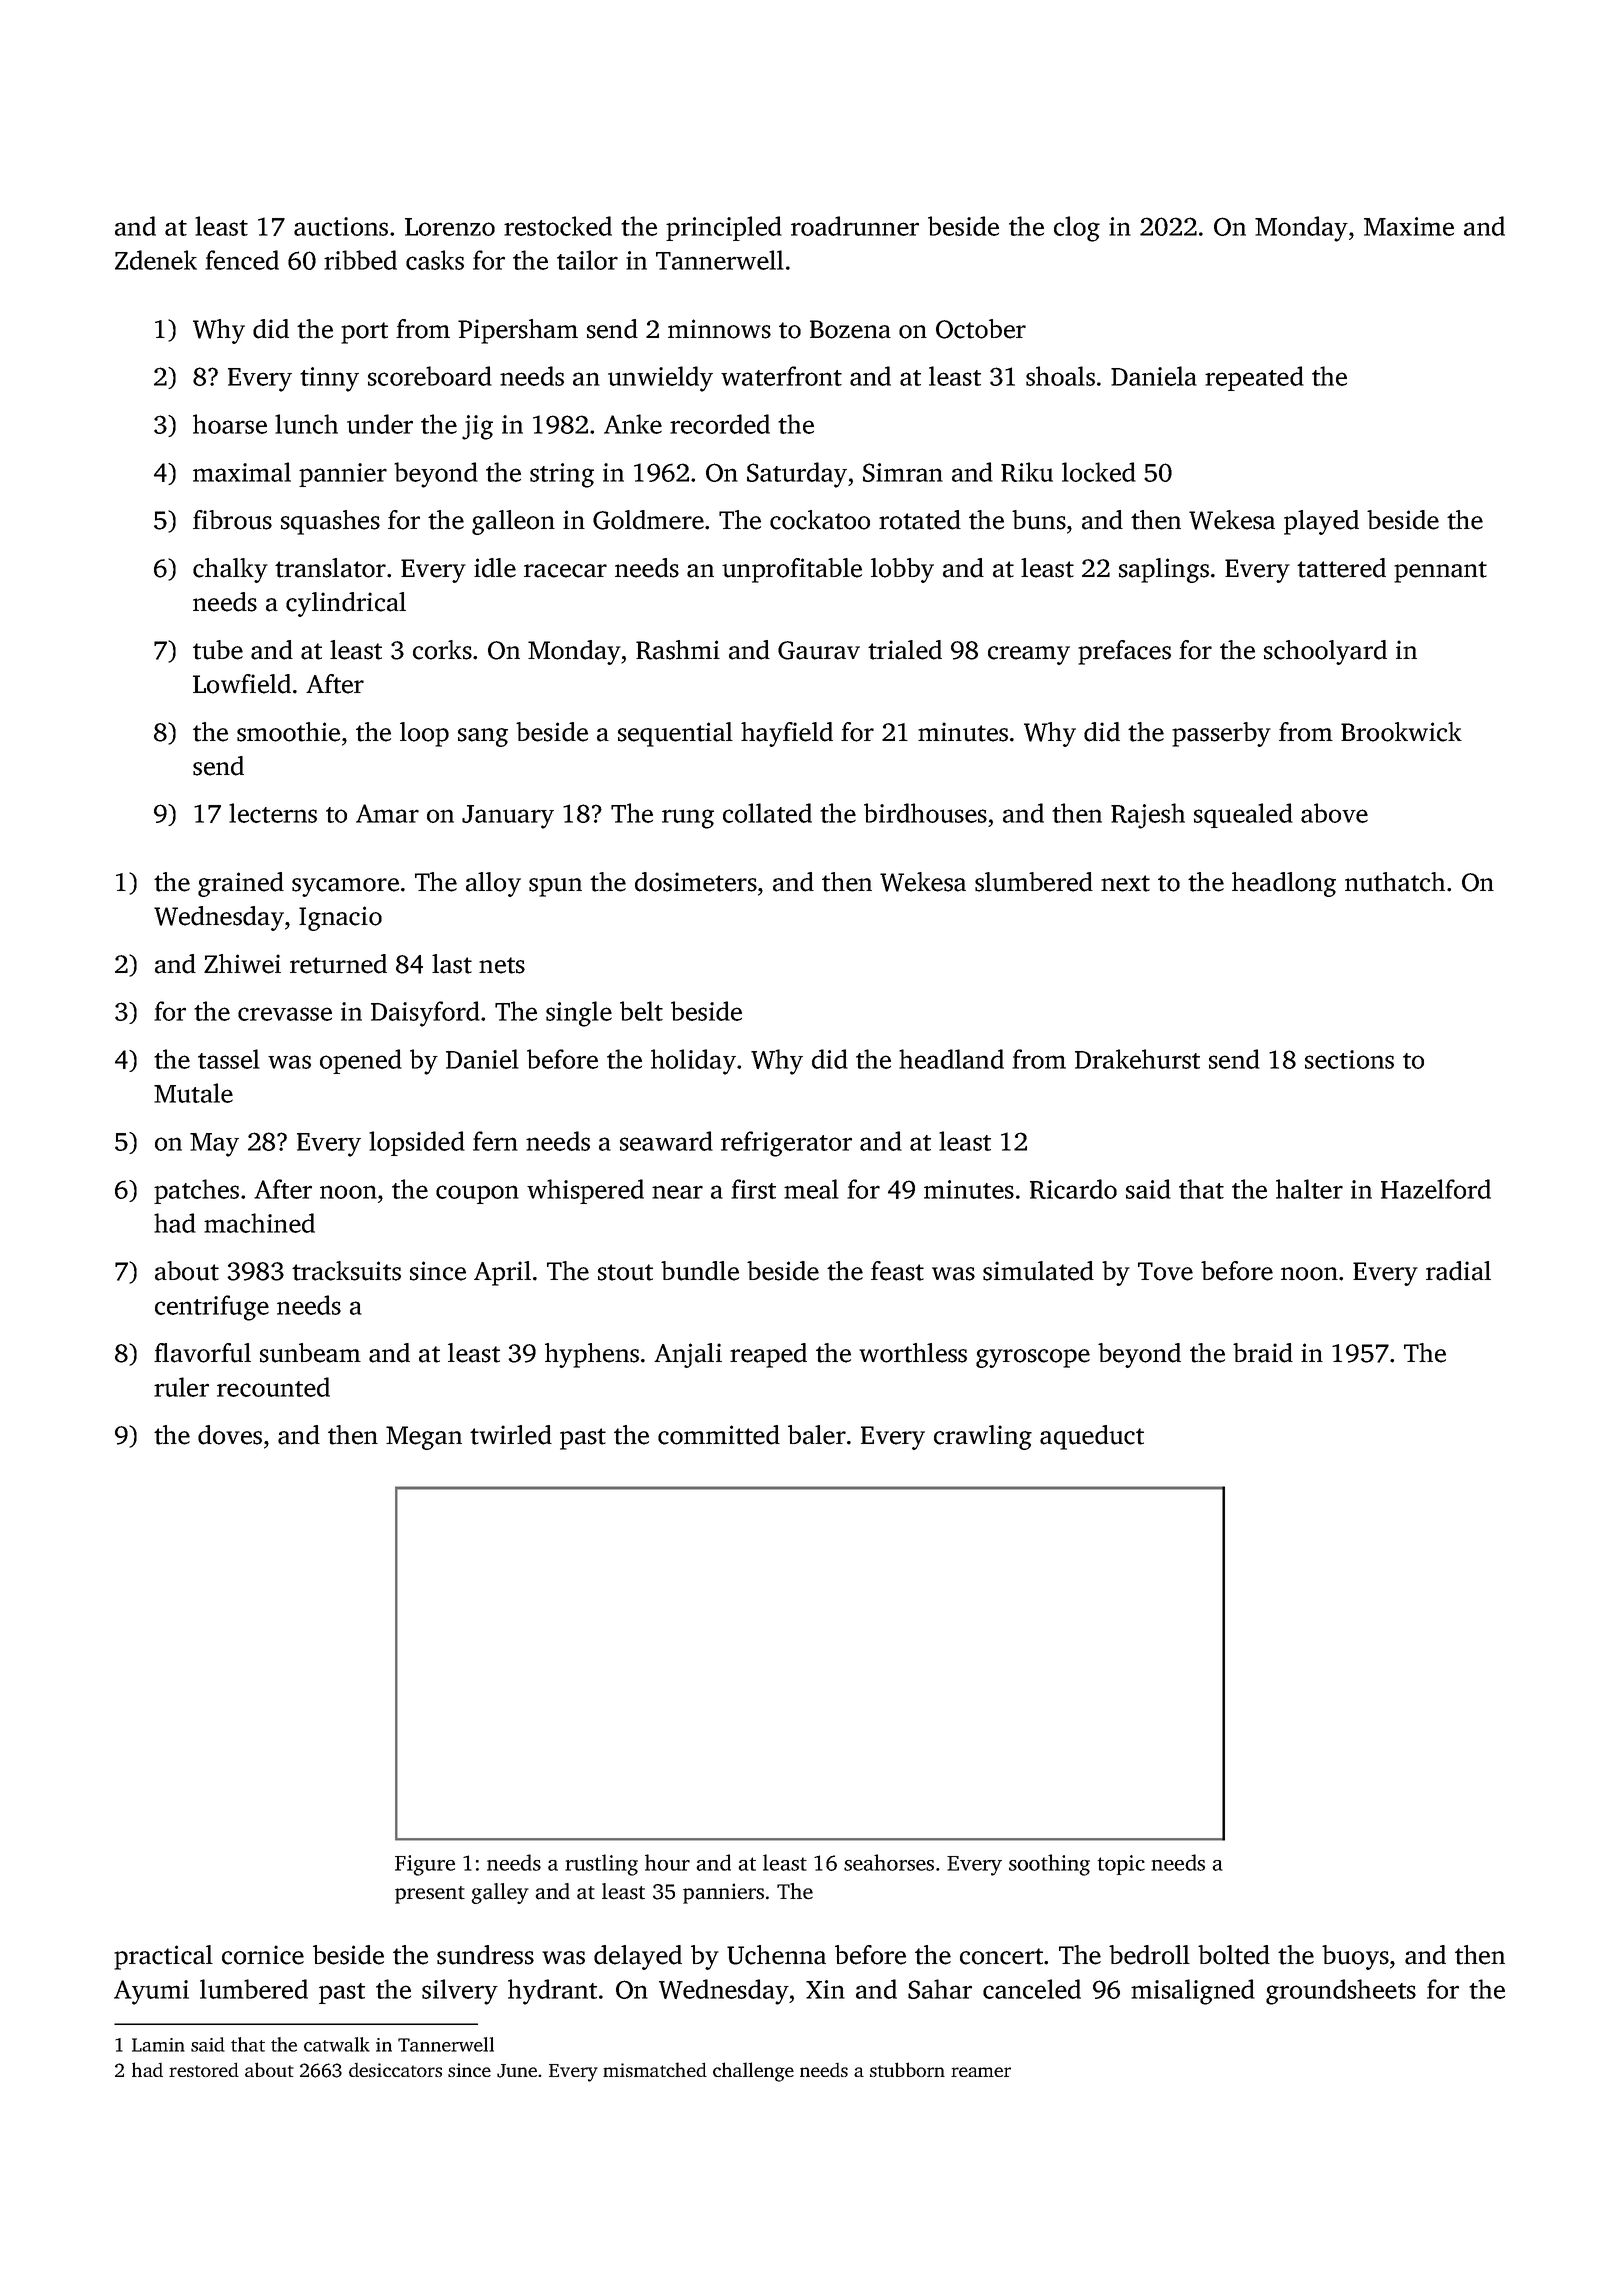 The height and width of the screenshot is (2292, 1620). I want to click on repeated, so click(1254, 378).
